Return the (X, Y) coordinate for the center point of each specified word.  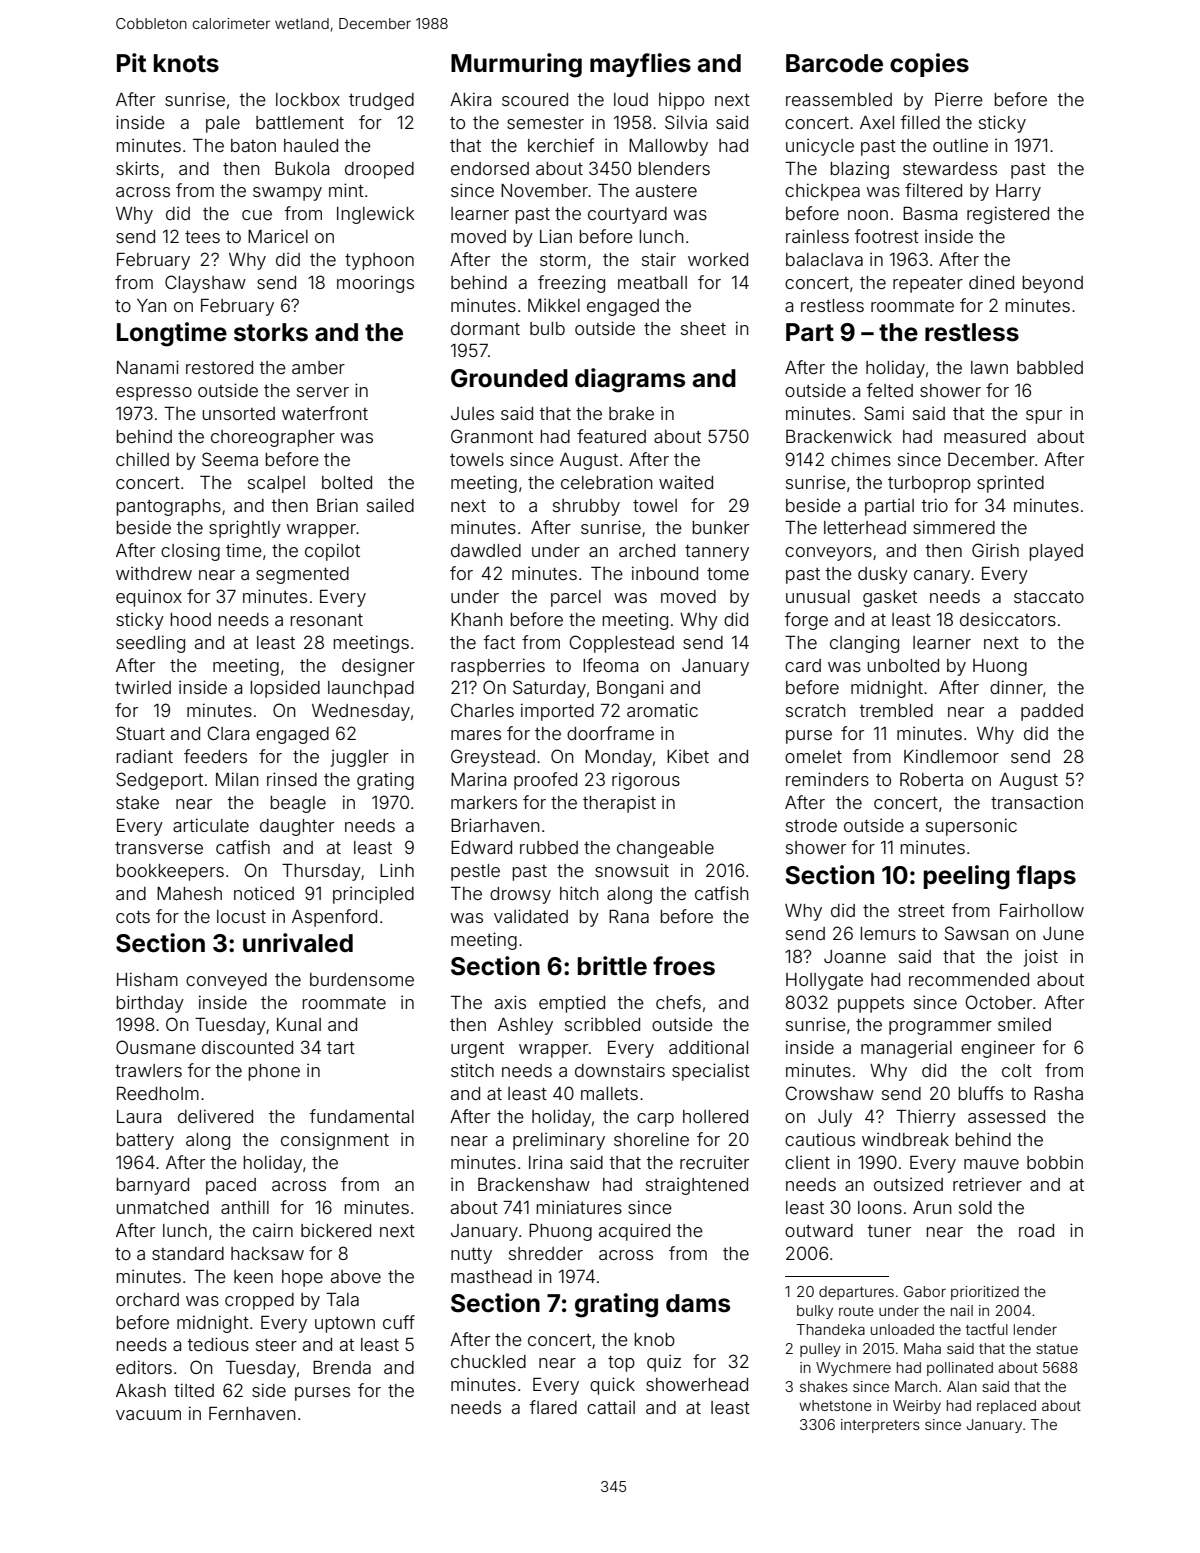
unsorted (238, 413)
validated (531, 916)
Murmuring (516, 65)
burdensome (362, 979)
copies (929, 65)
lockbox (308, 99)
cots (133, 917)
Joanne (855, 956)
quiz (664, 1363)
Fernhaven (252, 1413)
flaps (1046, 877)
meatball (652, 282)
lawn (989, 367)
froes (684, 966)
